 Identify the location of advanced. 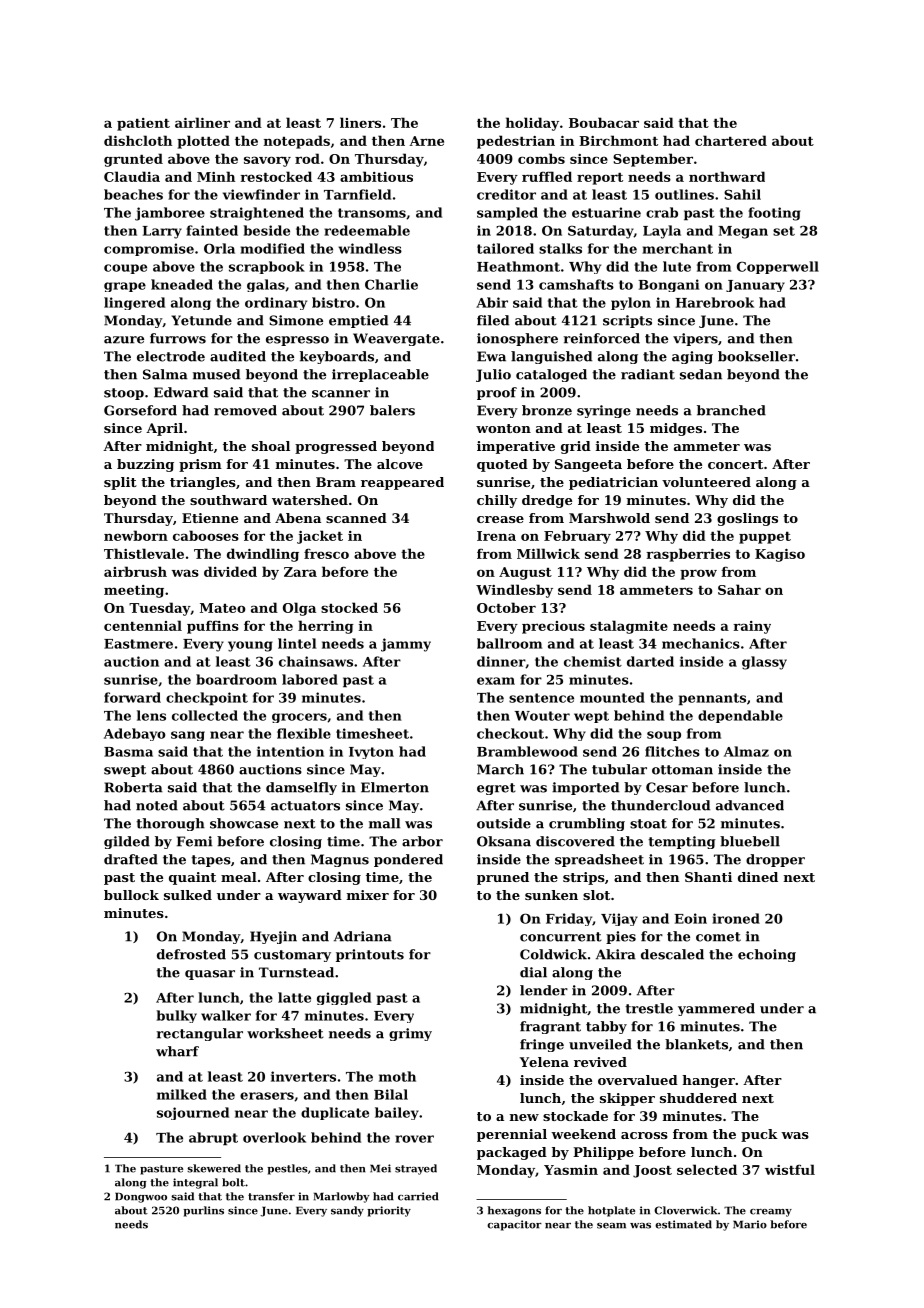
(750, 805).
